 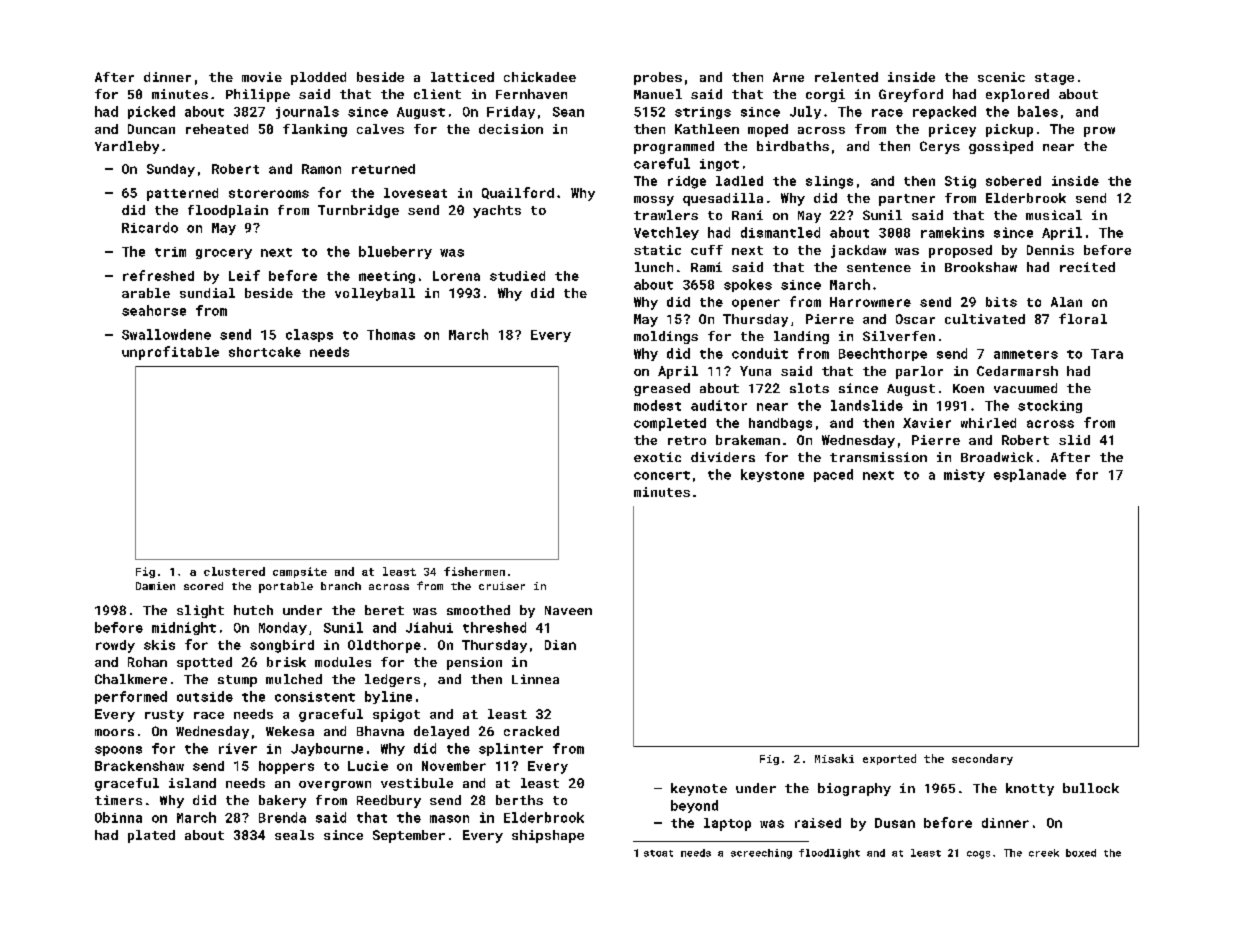 I want to click on Ricardo, so click(x=150, y=227).
